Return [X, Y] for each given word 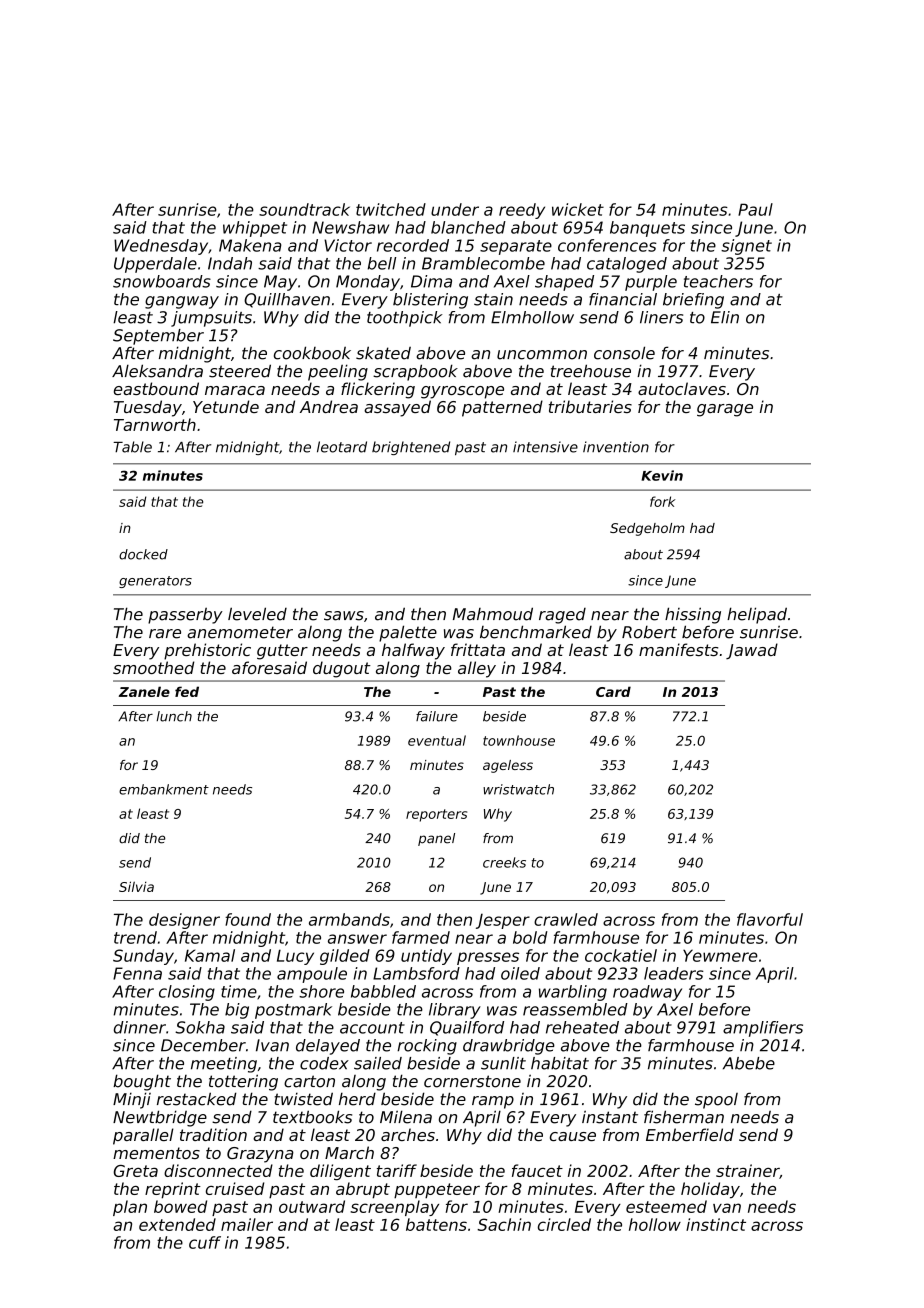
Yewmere [720, 955]
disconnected [218, 1170]
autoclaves [682, 388]
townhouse [519, 740]
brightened [411, 448]
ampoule [312, 975]
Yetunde [226, 406]
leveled [257, 614]
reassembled [575, 1009]
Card [613, 691]
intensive [545, 447]
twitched [391, 209]
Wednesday [161, 247]
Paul [755, 209]
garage [725, 410]
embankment [164, 789]
